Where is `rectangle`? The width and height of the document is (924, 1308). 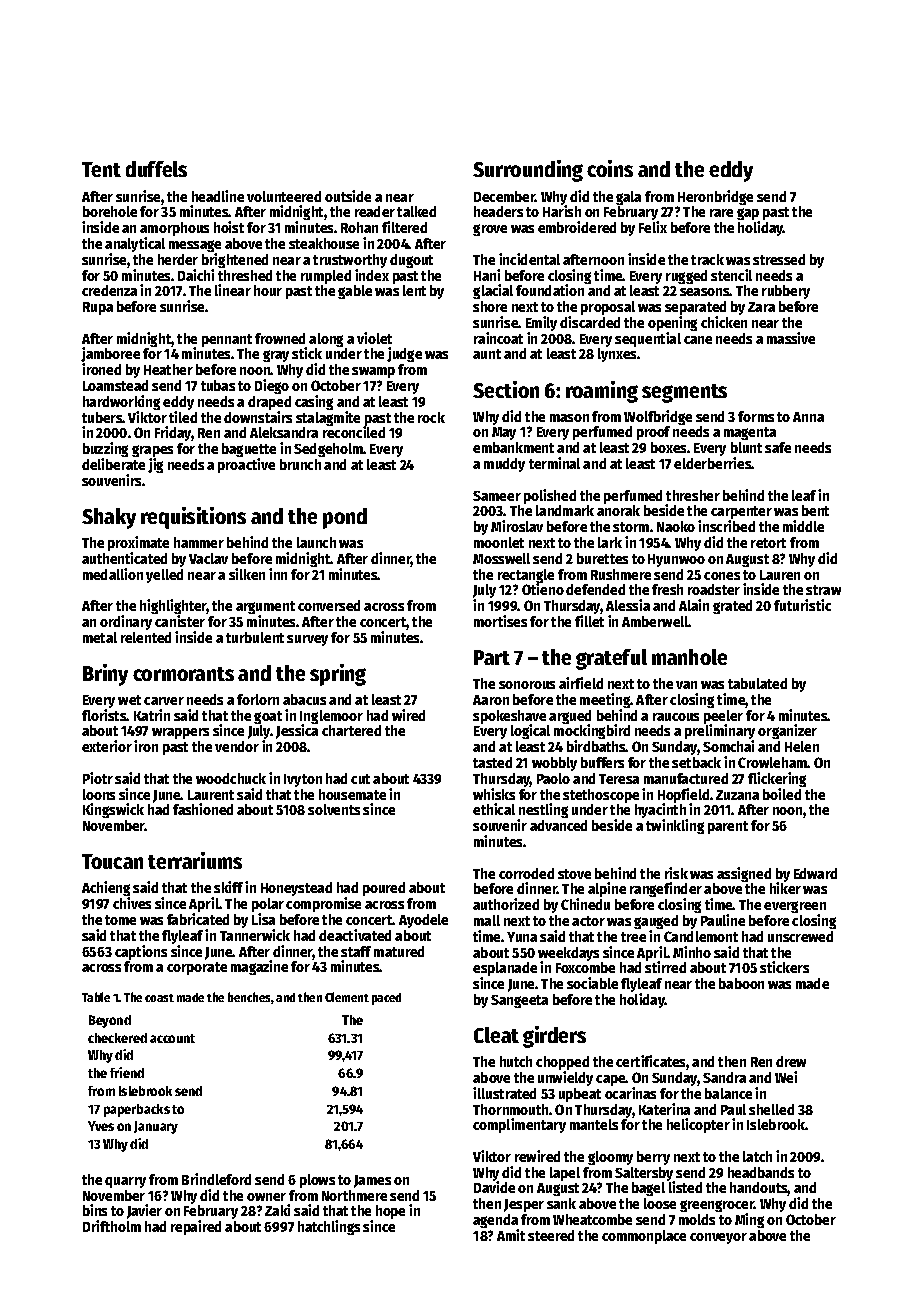
rectangle is located at coordinates (526, 576).
